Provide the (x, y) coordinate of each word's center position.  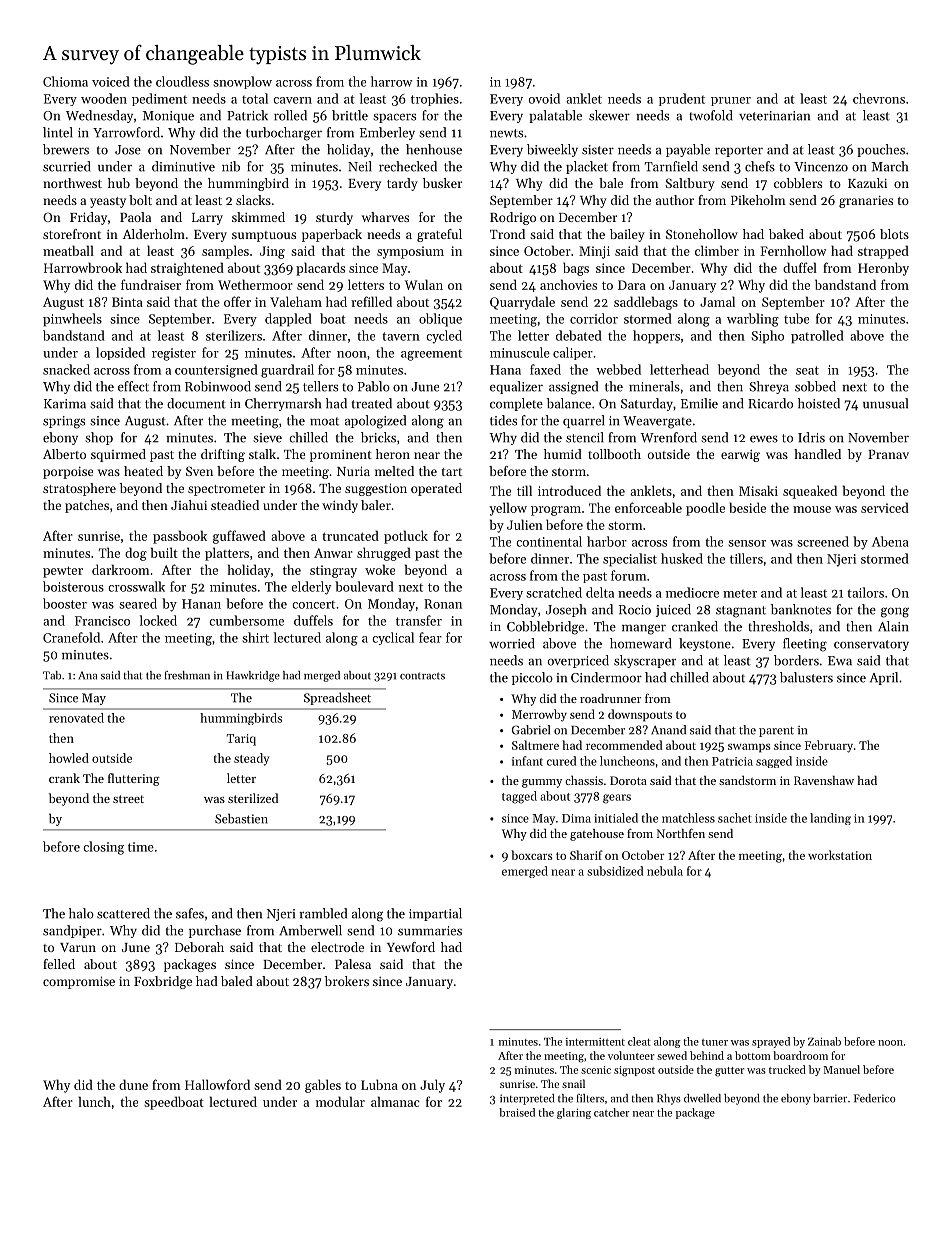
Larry (207, 219)
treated (372, 403)
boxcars (532, 855)
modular (340, 1101)
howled (69, 758)
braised (517, 1112)
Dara (632, 285)
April (884, 678)
